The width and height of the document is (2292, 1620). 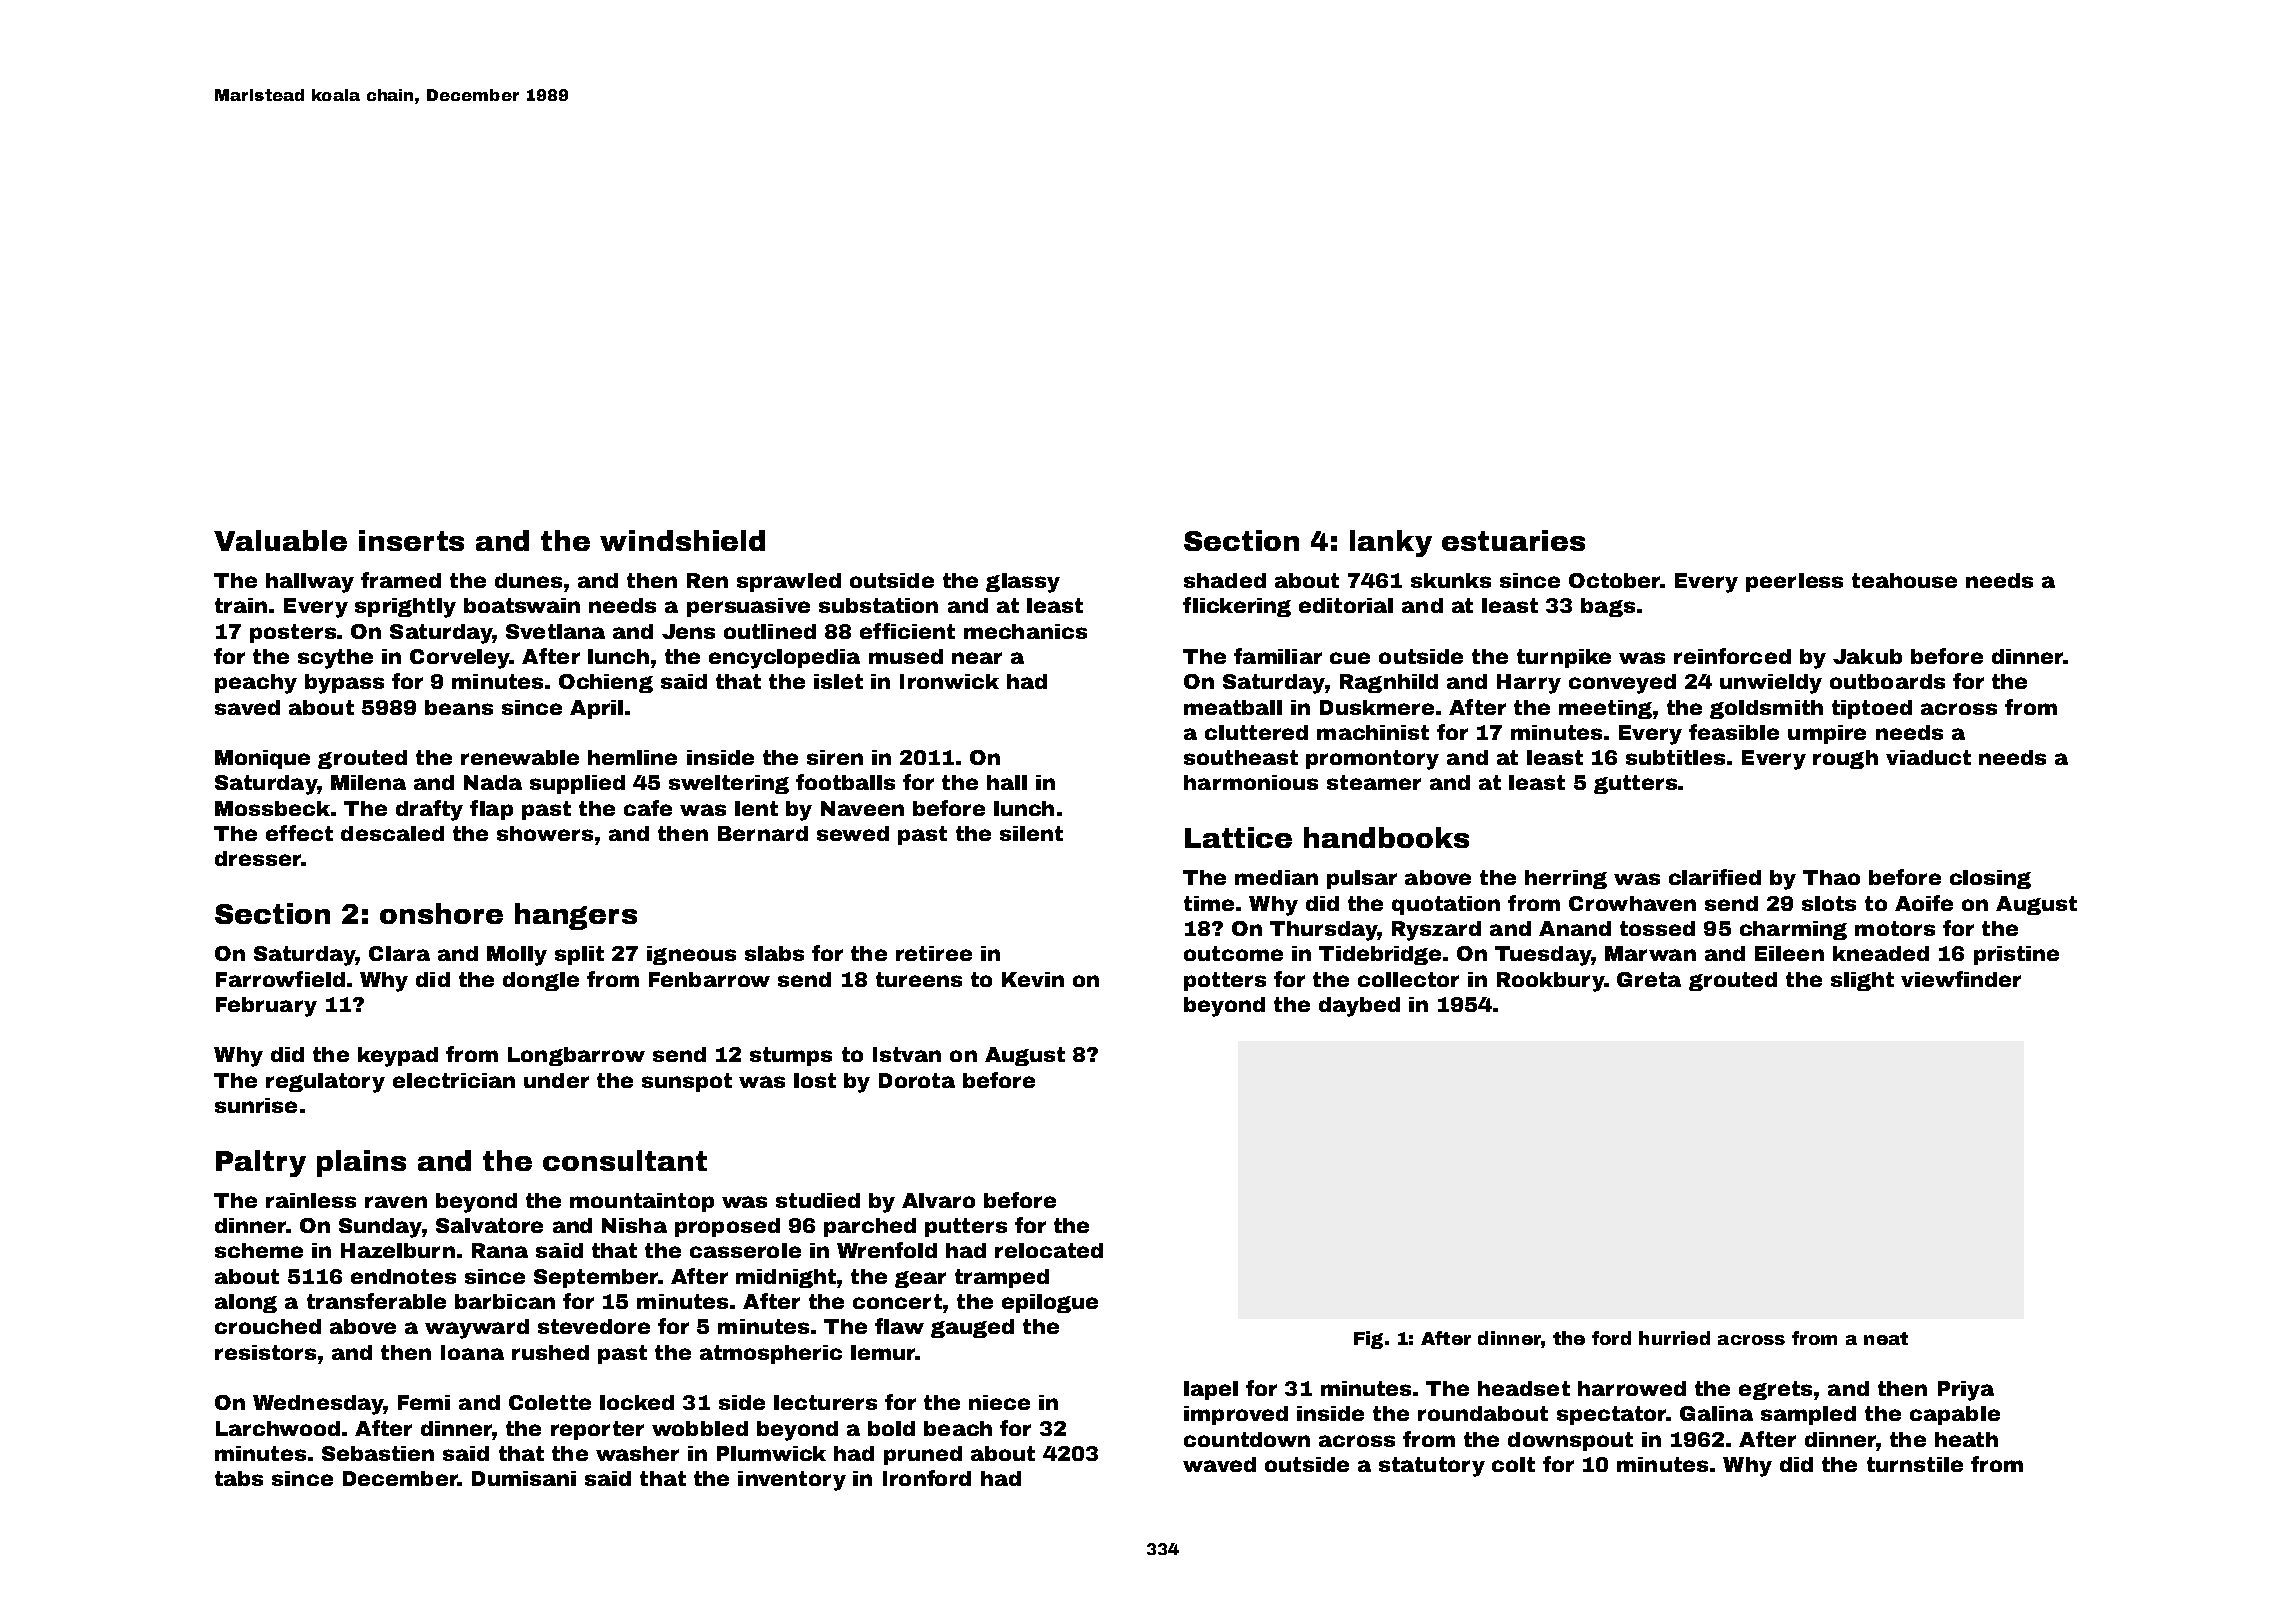 I want to click on gear, so click(x=920, y=1279).
